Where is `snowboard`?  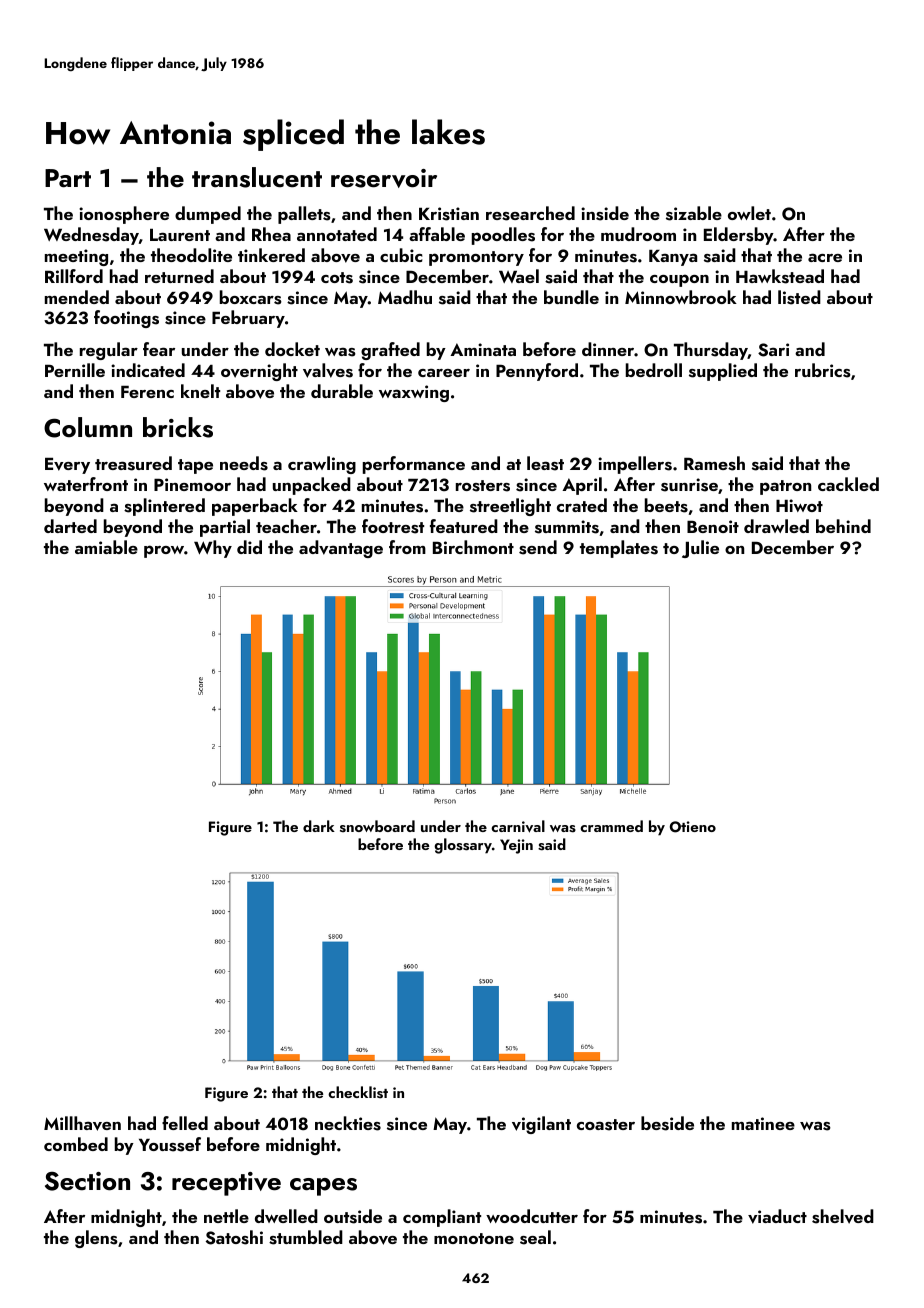 snowboard is located at coordinates (377, 826).
